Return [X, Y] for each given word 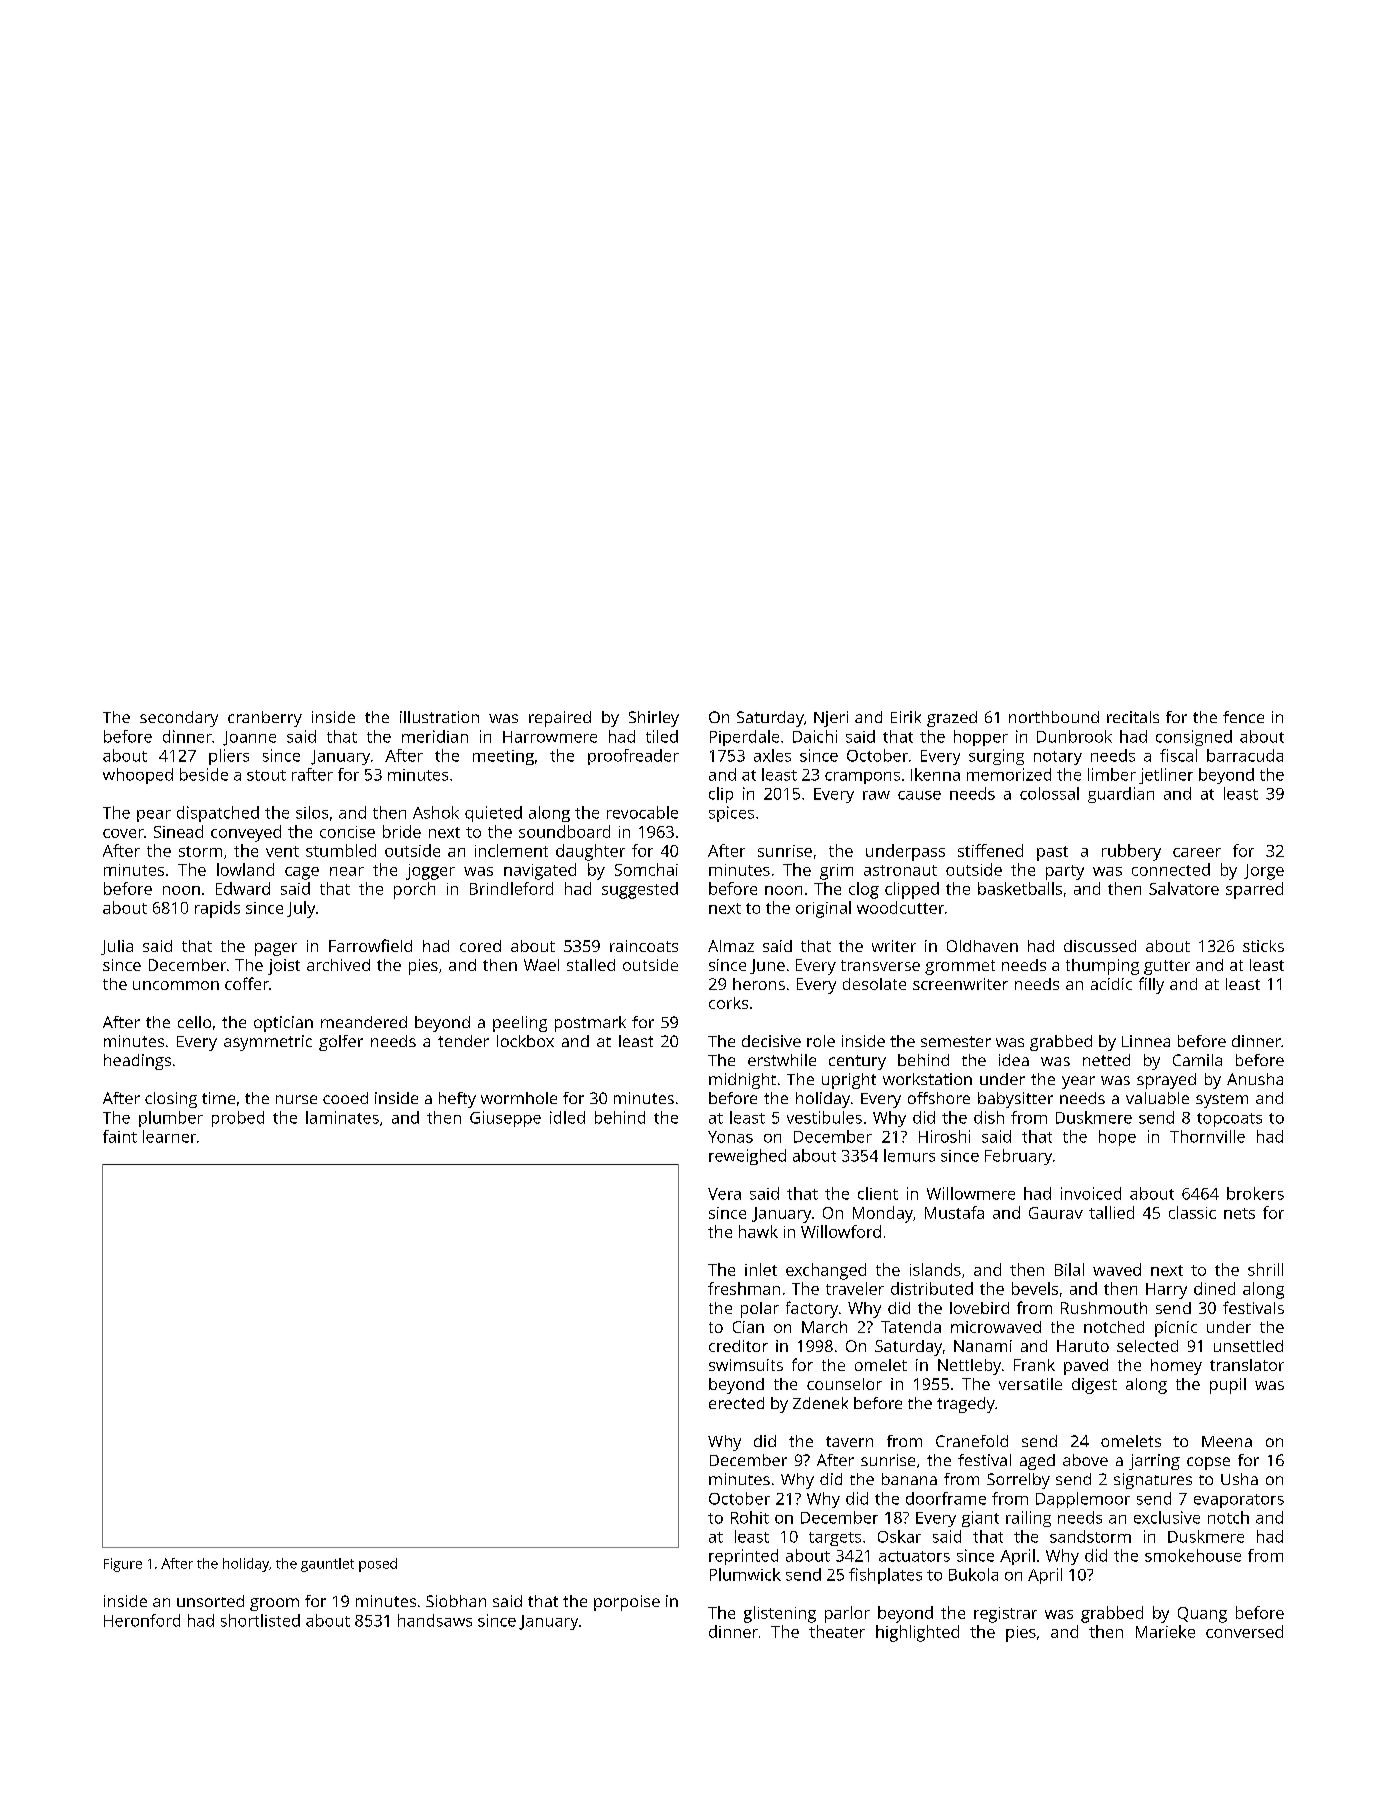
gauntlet [327, 1565]
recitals [1133, 717]
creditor [738, 1346]
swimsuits [746, 1365]
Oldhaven [982, 946]
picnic [1176, 1329]
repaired [560, 719]
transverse [880, 965]
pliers [229, 757]
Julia [117, 947]
